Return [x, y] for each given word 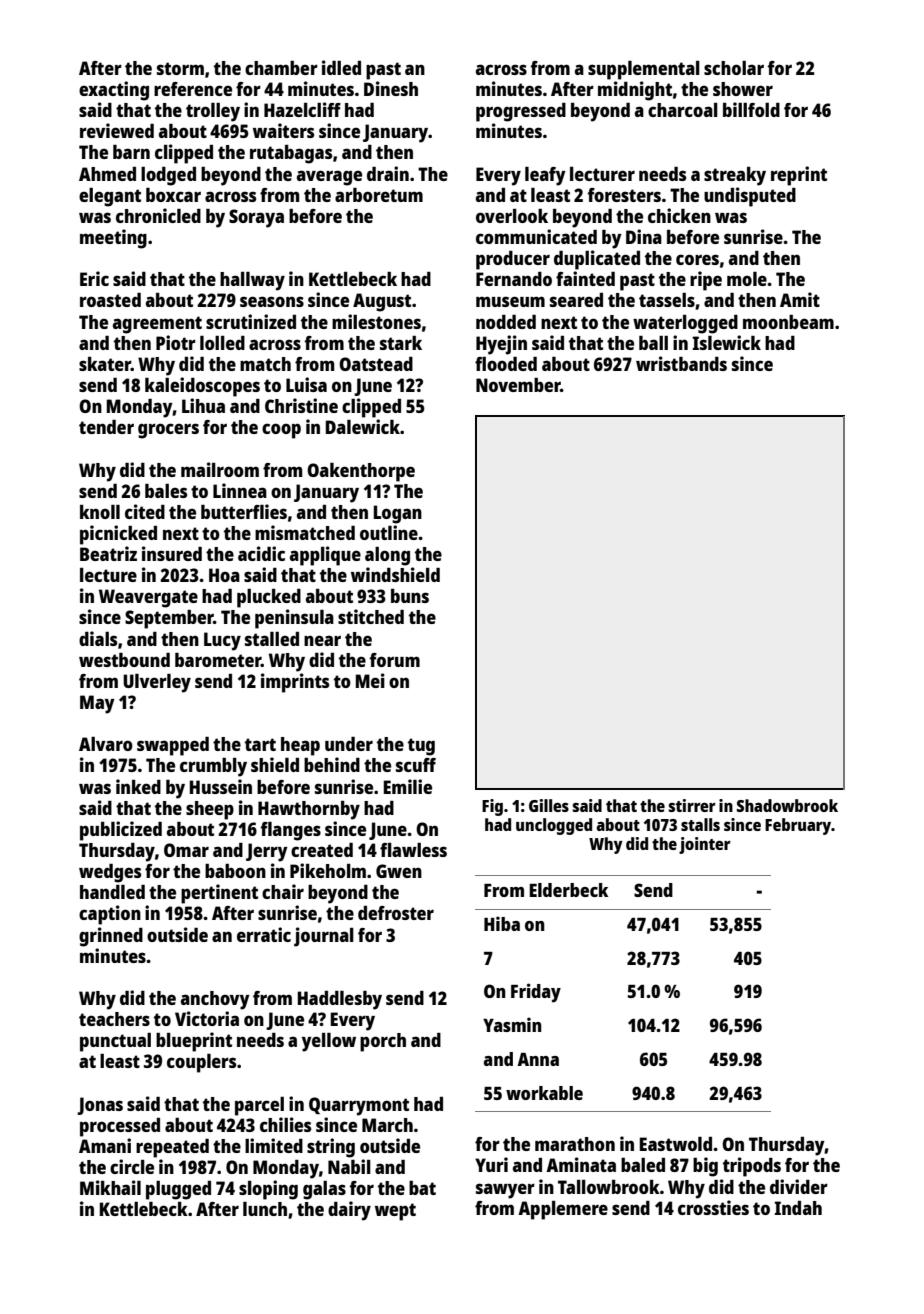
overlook [512, 216]
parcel [259, 1106]
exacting [114, 91]
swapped [173, 746]
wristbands [681, 363]
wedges [110, 873]
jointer [705, 845]
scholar [734, 68]
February [798, 826]
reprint [799, 176]
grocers [168, 431]
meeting [113, 239]
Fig [492, 807]
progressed [521, 112]
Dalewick [363, 426]
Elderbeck [568, 890]
